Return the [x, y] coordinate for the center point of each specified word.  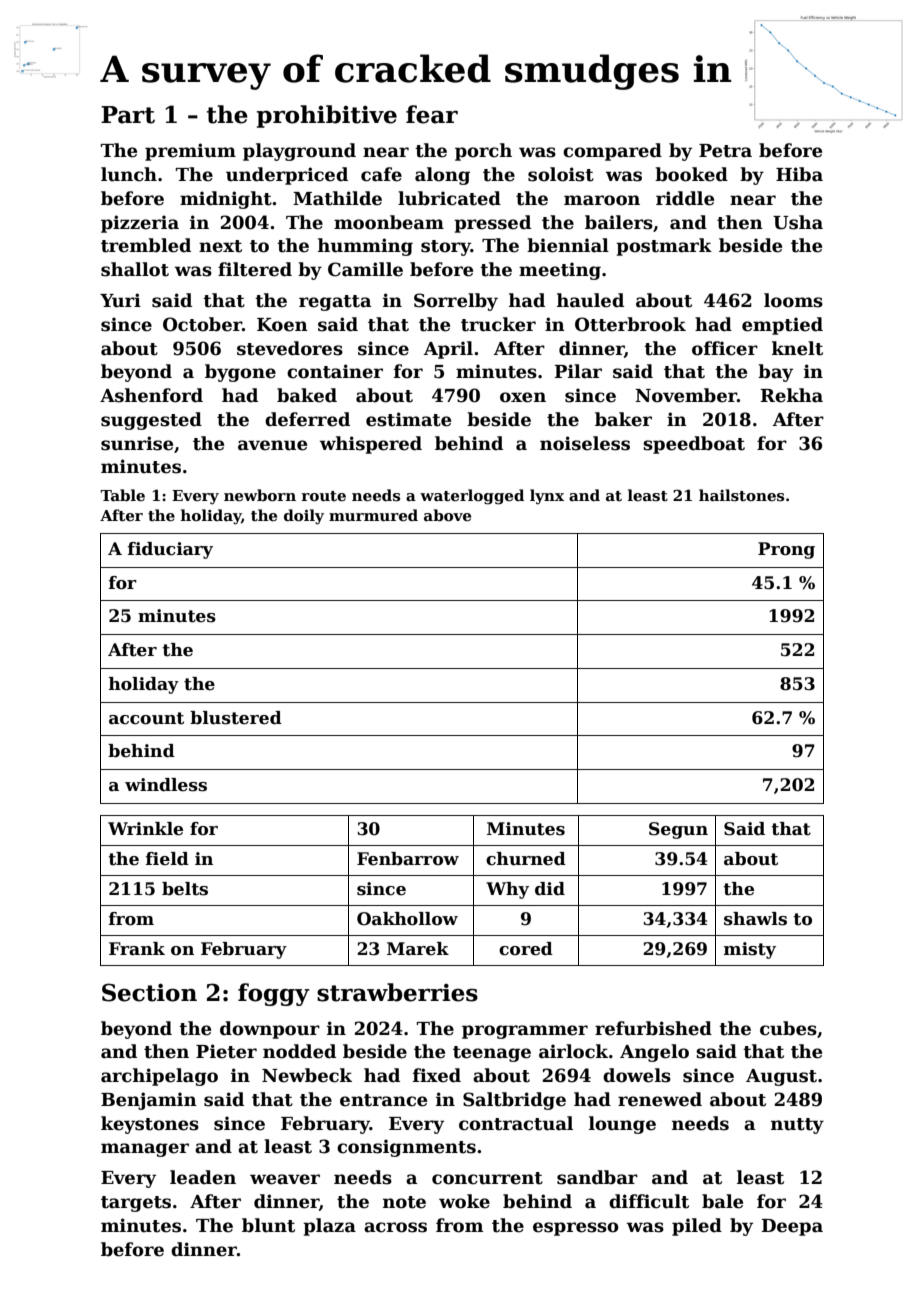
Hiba [799, 174]
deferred [307, 419]
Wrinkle [145, 829]
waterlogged [472, 497]
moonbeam [389, 222]
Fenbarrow [408, 859]
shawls [755, 919]
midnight [226, 200]
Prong [786, 550]
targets [136, 1204]
